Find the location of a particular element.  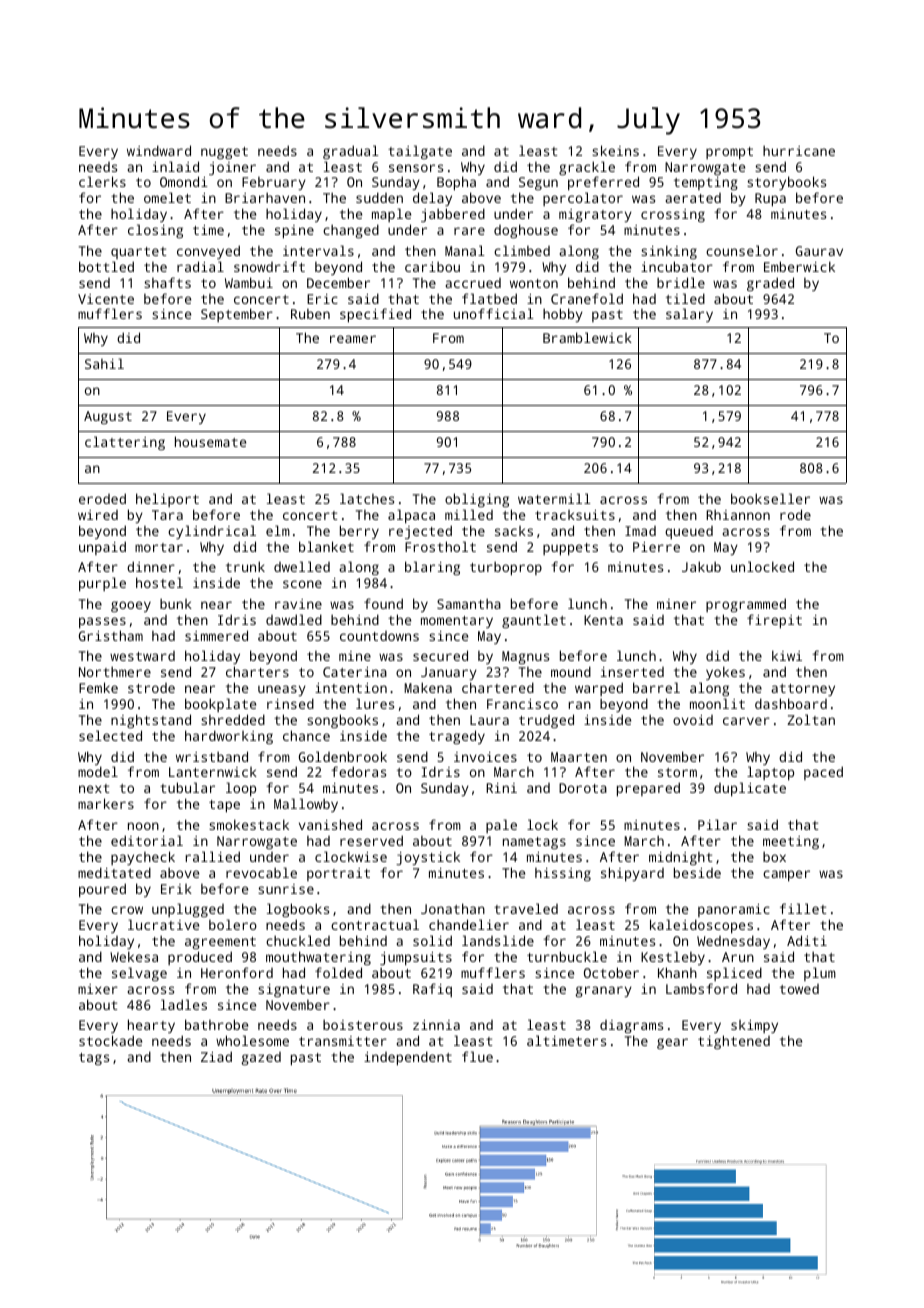

Rhiannon is located at coordinates (738, 514).
